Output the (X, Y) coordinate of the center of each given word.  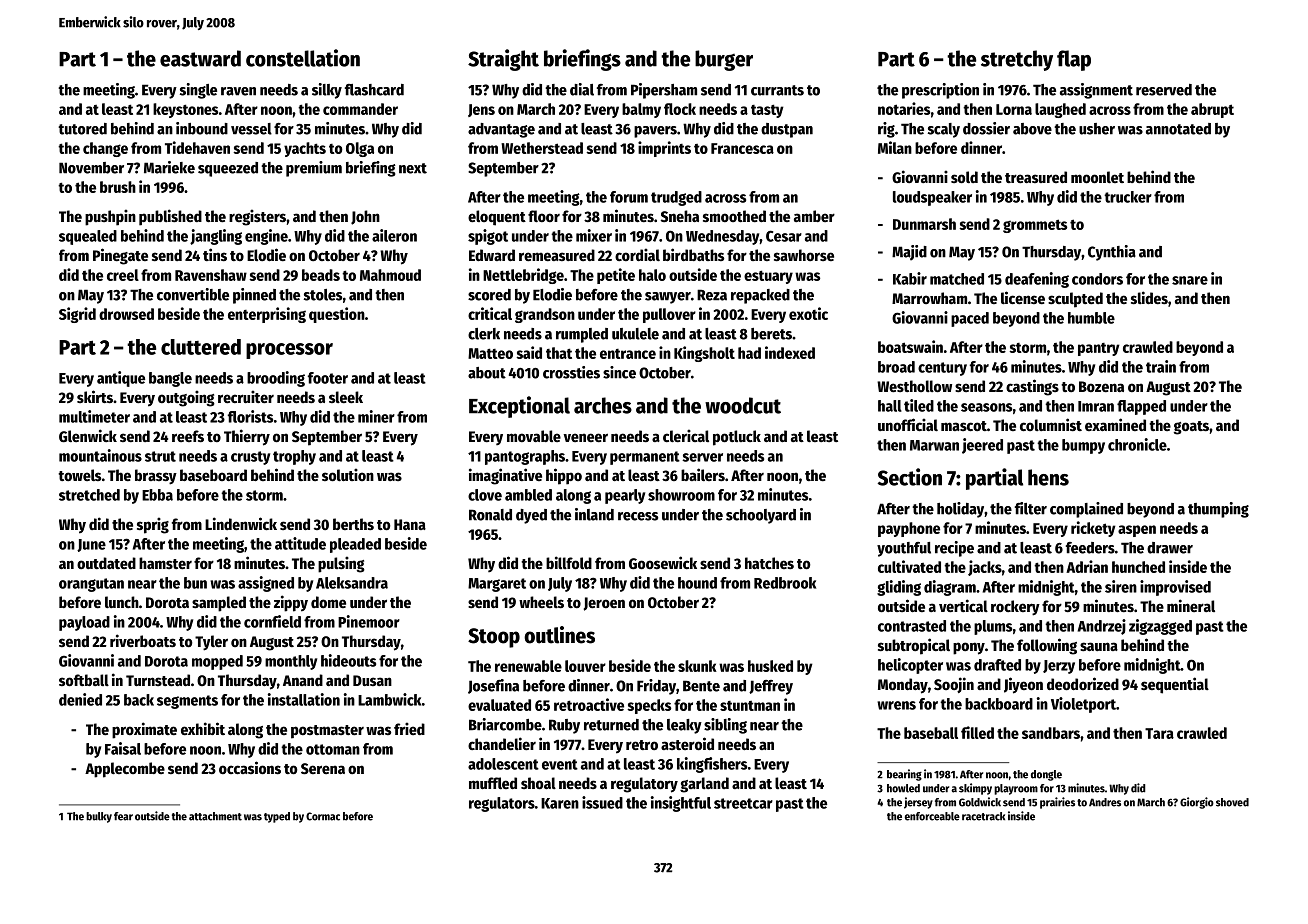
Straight (503, 60)
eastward (200, 58)
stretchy (1017, 60)
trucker (1128, 197)
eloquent (497, 218)
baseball (931, 733)
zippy (291, 603)
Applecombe (125, 770)
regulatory (644, 785)
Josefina (493, 686)
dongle (1046, 775)
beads (321, 275)
